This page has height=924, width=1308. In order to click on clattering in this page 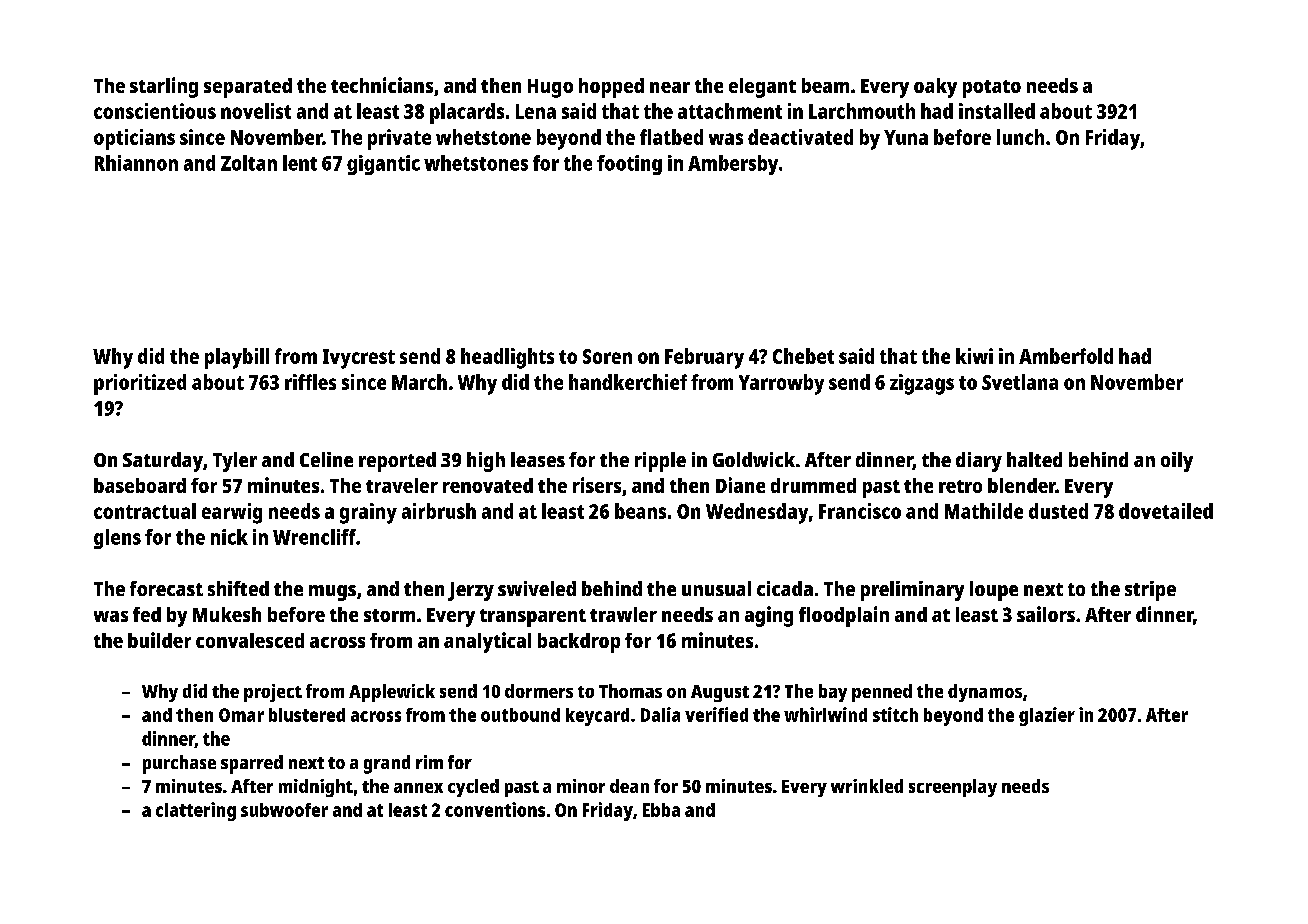, I will do `click(196, 811)`.
